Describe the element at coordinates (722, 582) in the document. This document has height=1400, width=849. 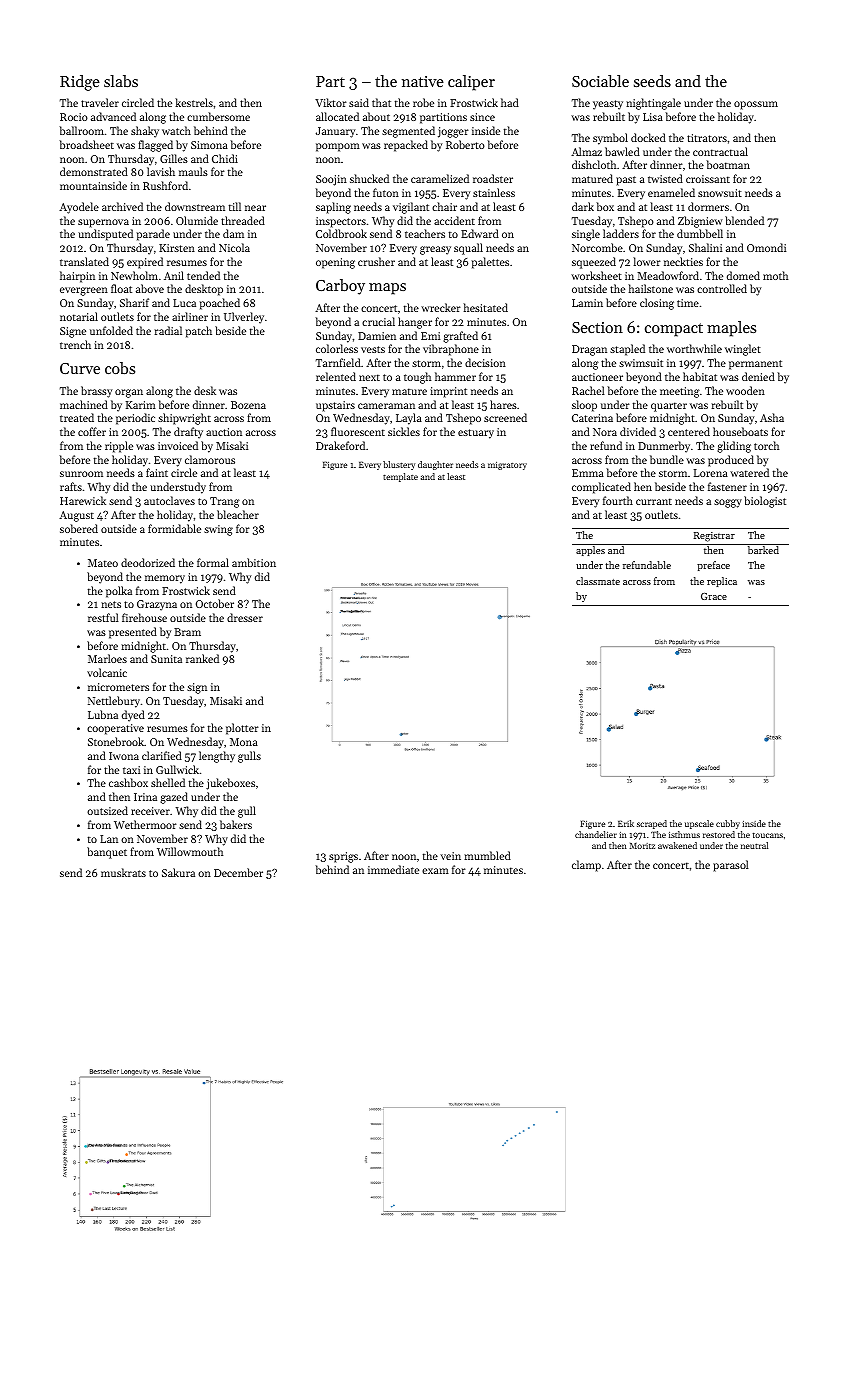
I see `replica` at that location.
